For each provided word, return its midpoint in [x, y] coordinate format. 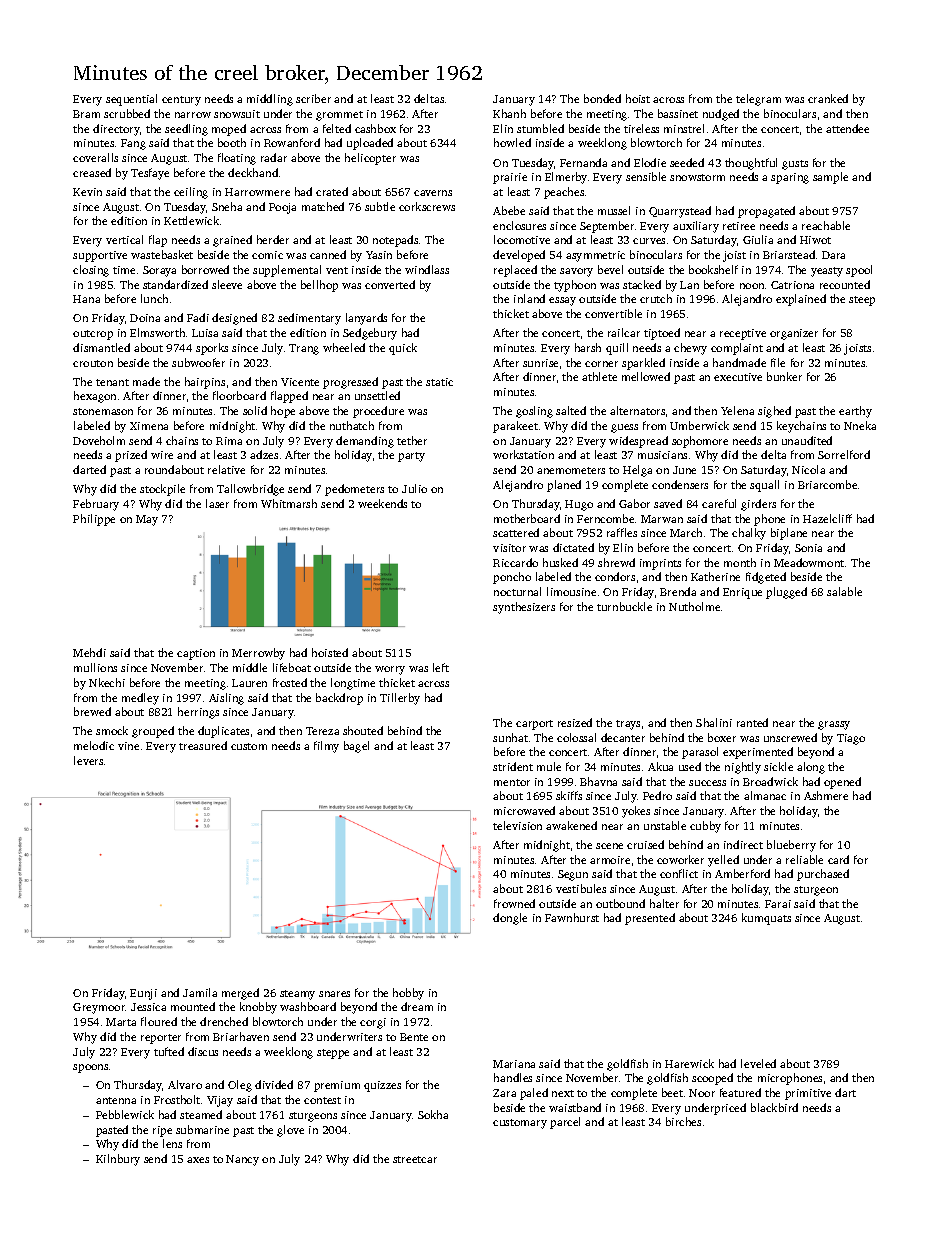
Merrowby [258, 654]
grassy [834, 725]
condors [615, 576]
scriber [313, 98]
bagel [356, 747]
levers [88, 760]
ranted [752, 722]
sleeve [227, 284]
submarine [202, 1129]
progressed [350, 383]
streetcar [415, 1159]
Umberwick [699, 425]
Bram [86, 114]
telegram [758, 100]
